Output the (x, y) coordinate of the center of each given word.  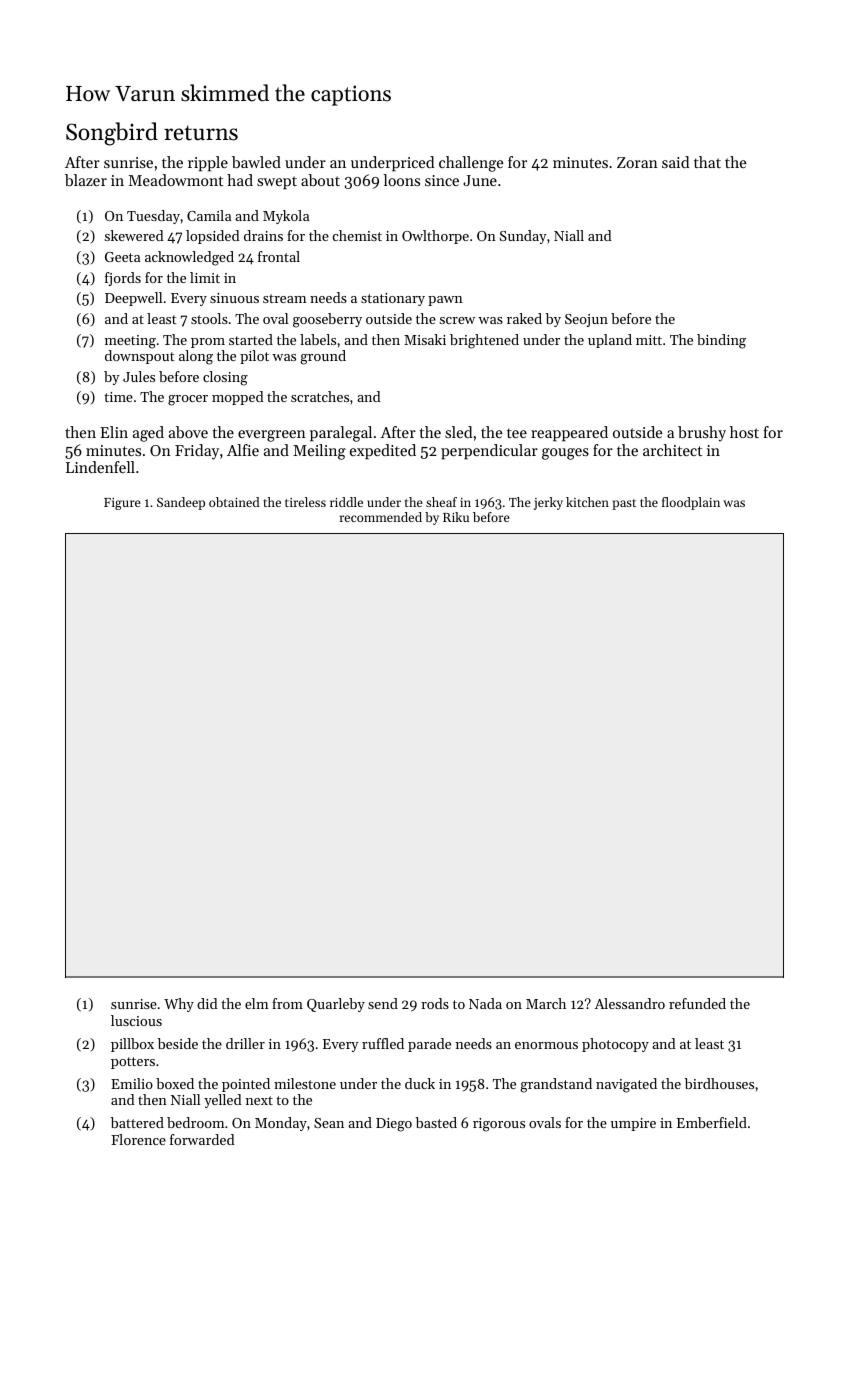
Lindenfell (100, 467)
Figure (122, 504)
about (320, 180)
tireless (305, 502)
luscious (136, 1020)
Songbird (112, 134)
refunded (697, 1003)
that (707, 162)
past (624, 504)
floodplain (691, 503)
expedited (383, 452)
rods (435, 1003)
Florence (138, 1139)
